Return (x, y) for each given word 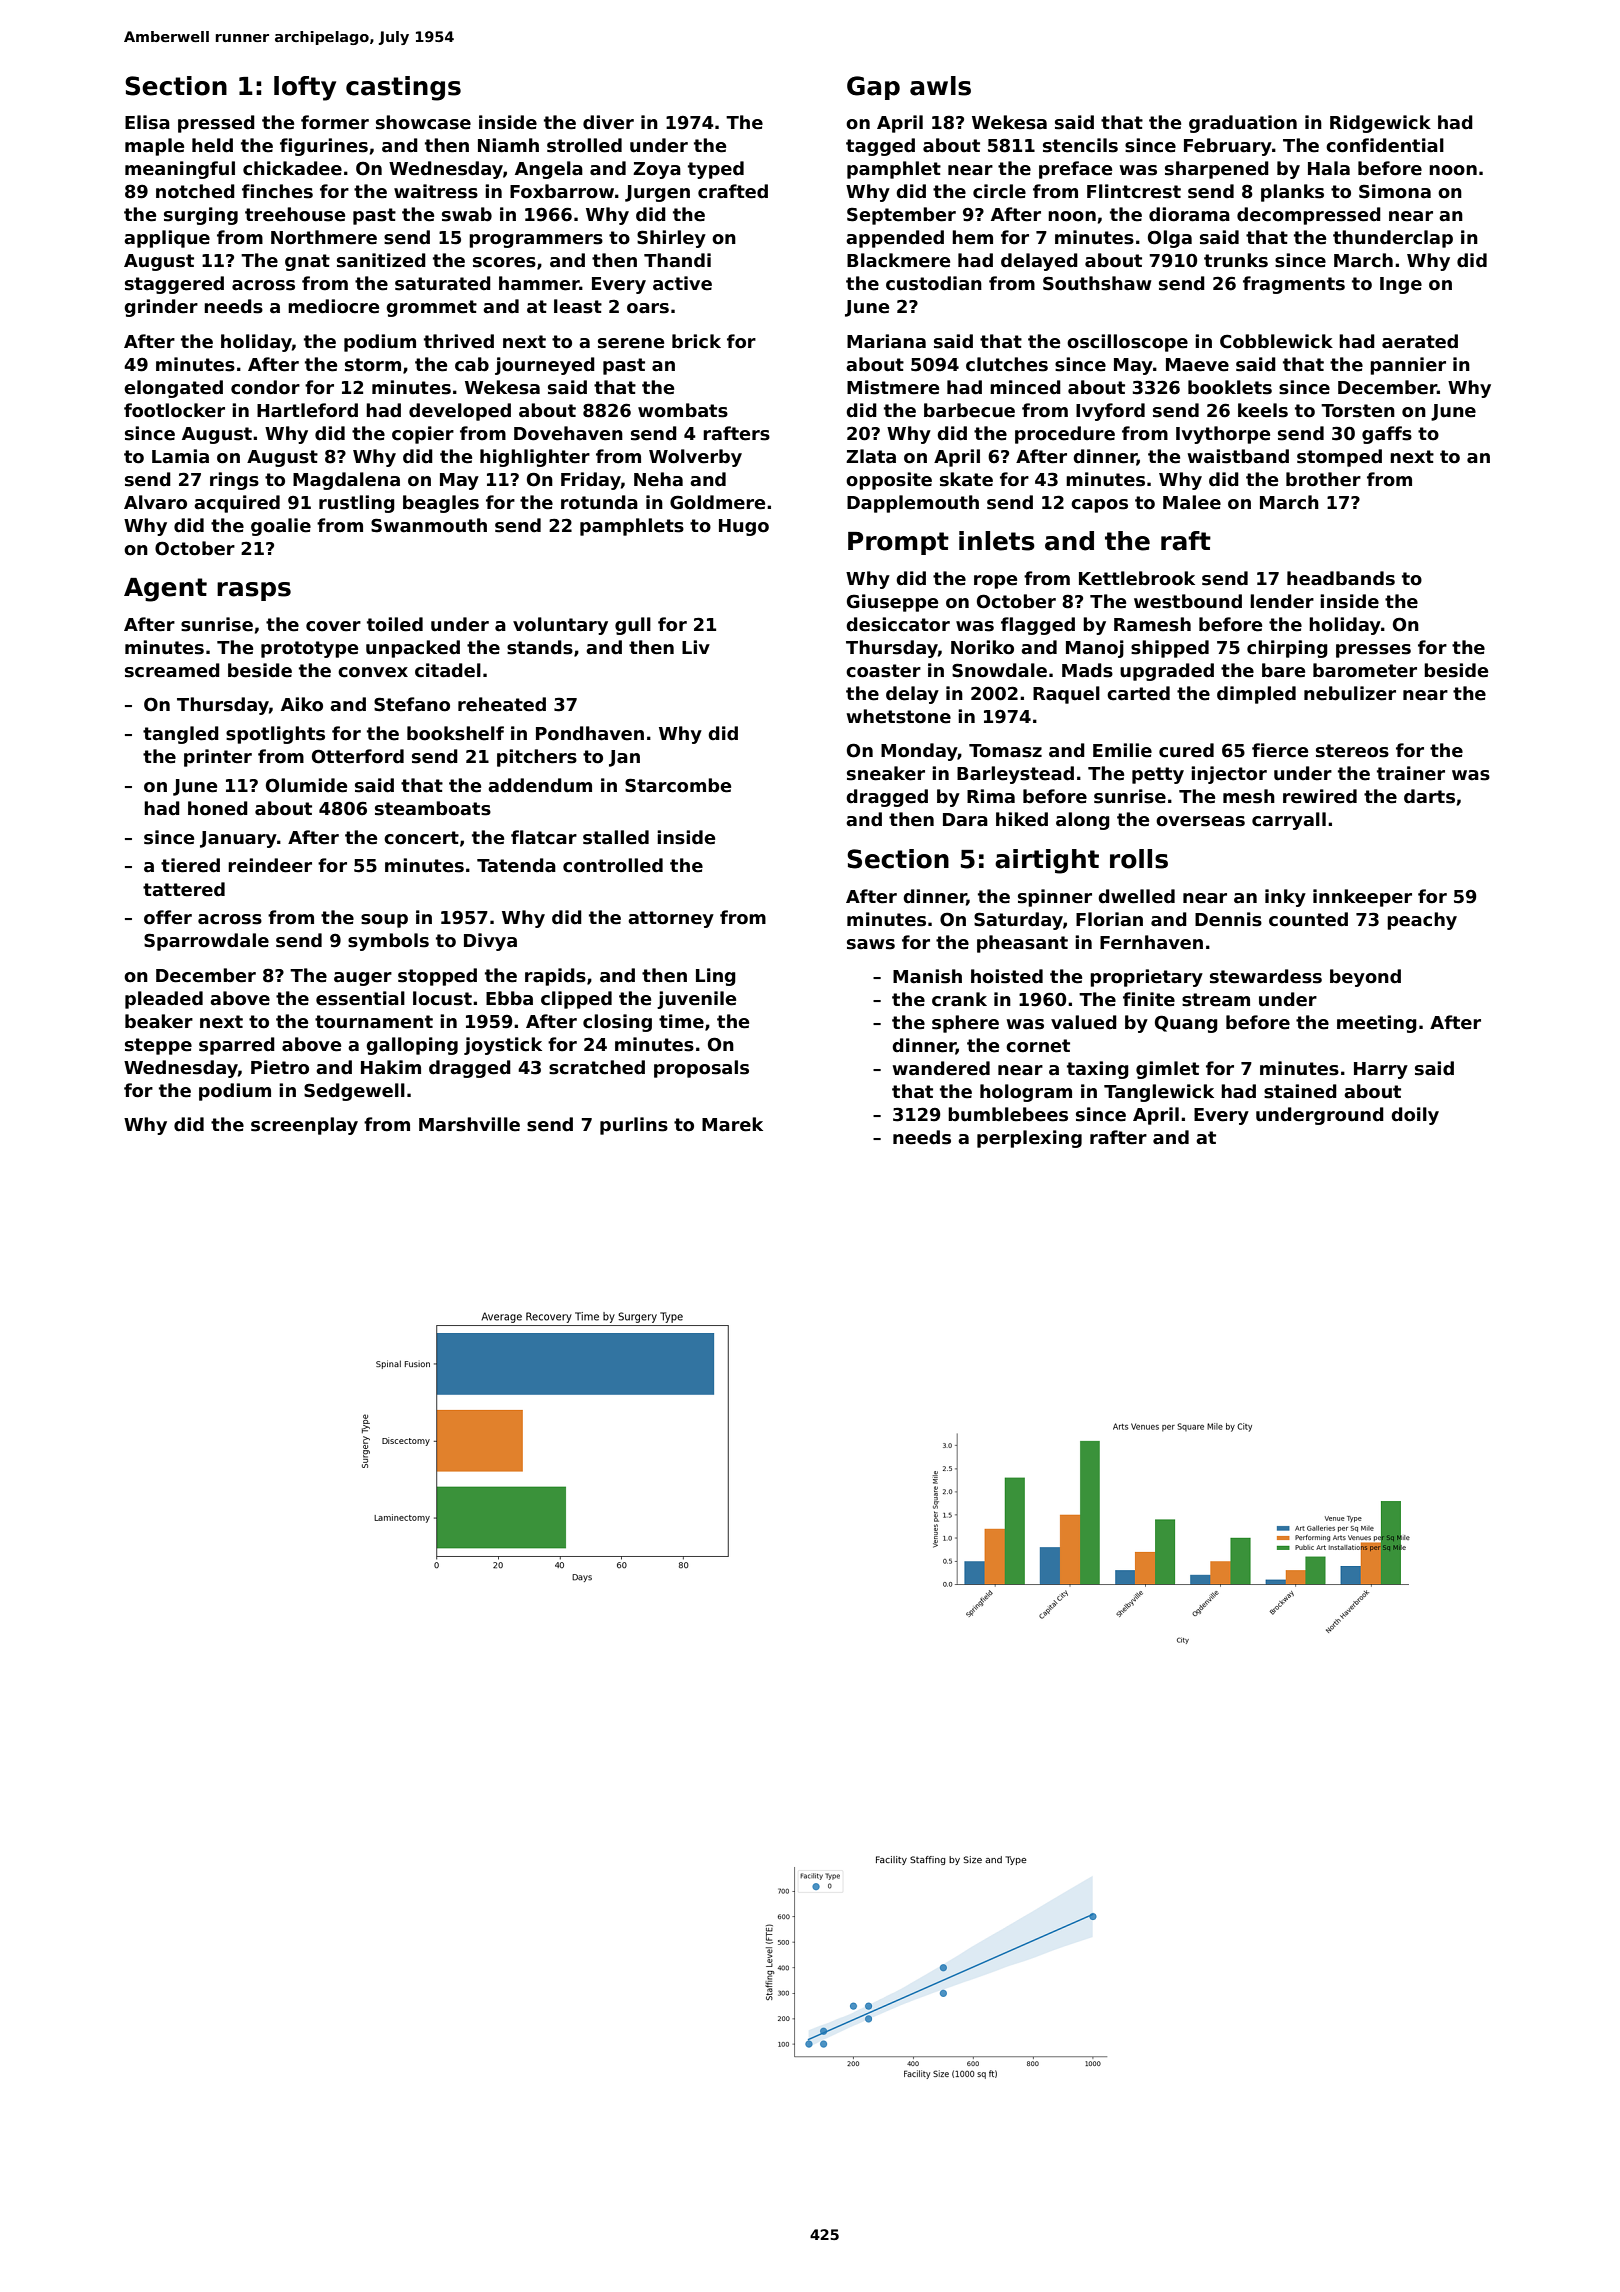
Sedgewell (354, 1092)
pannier (1408, 366)
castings (403, 88)
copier (423, 435)
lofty (305, 88)
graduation (1243, 124)
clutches (1007, 364)
